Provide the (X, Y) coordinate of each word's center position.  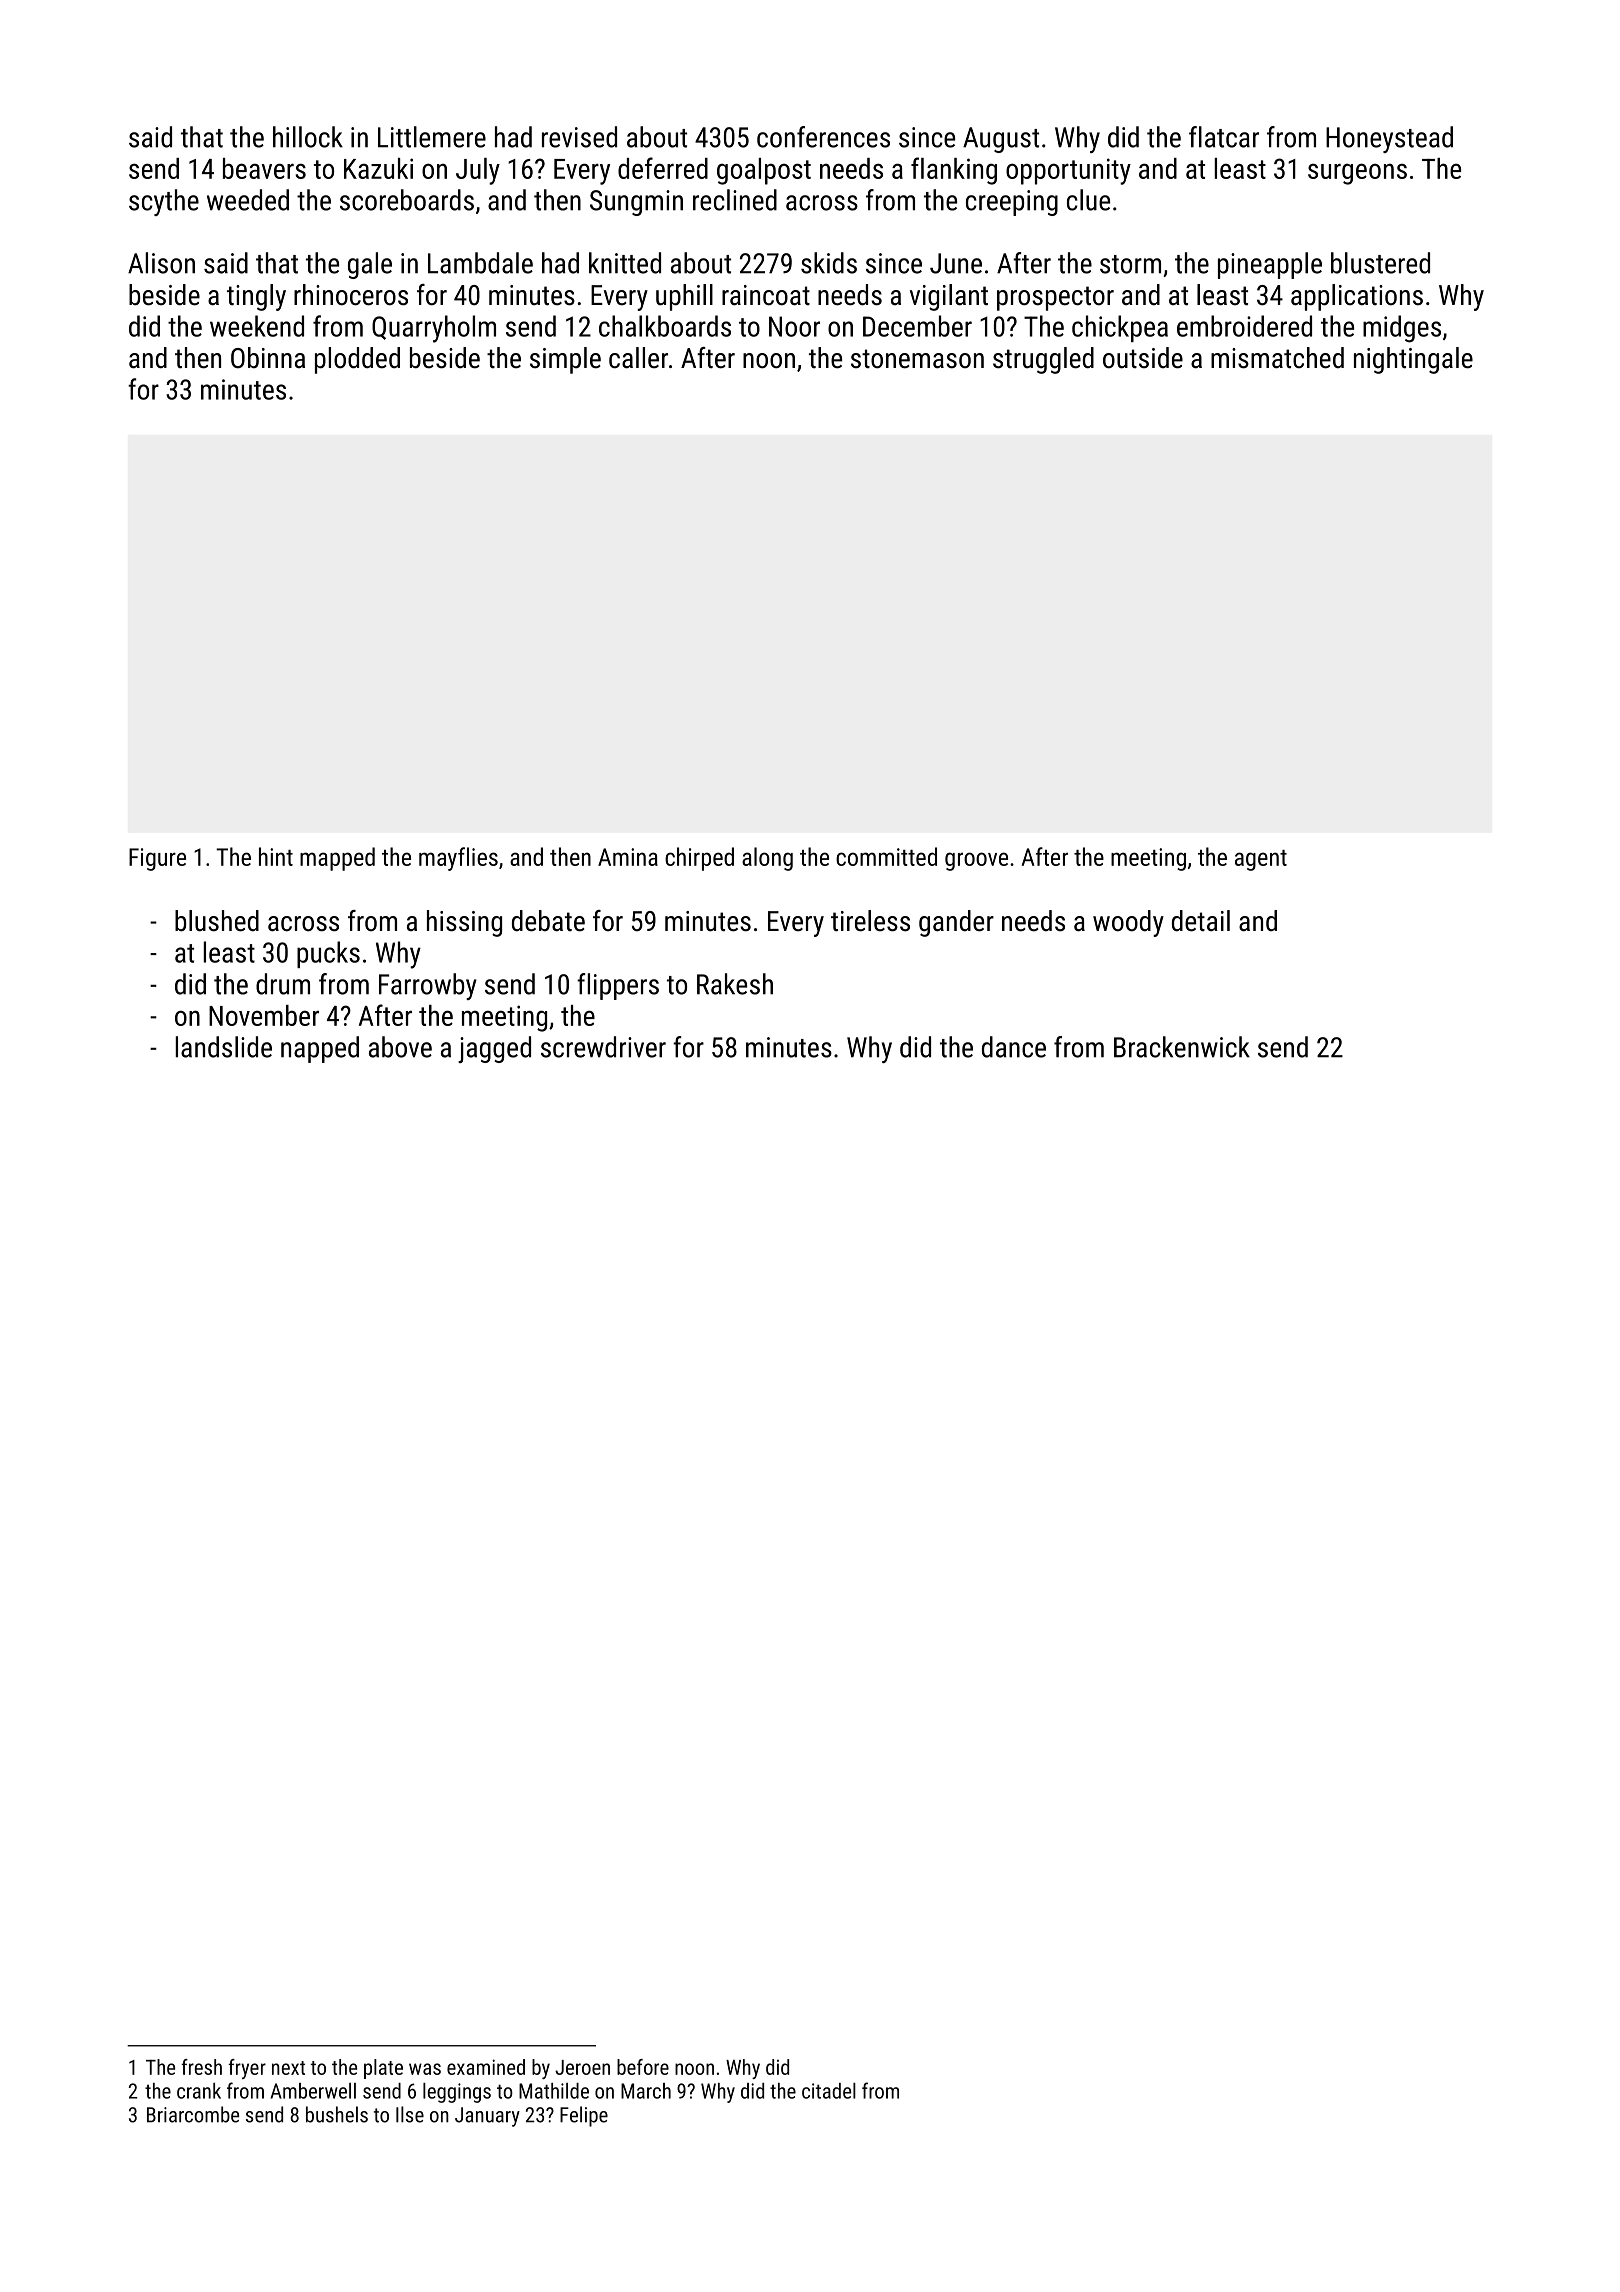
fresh (201, 2067)
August (1001, 140)
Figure (157, 859)
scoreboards (407, 200)
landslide (223, 1047)
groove (976, 861)
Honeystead (1389, 139)
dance (1014, 1047)
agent (1261, 860)
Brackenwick (1182, 1047)
